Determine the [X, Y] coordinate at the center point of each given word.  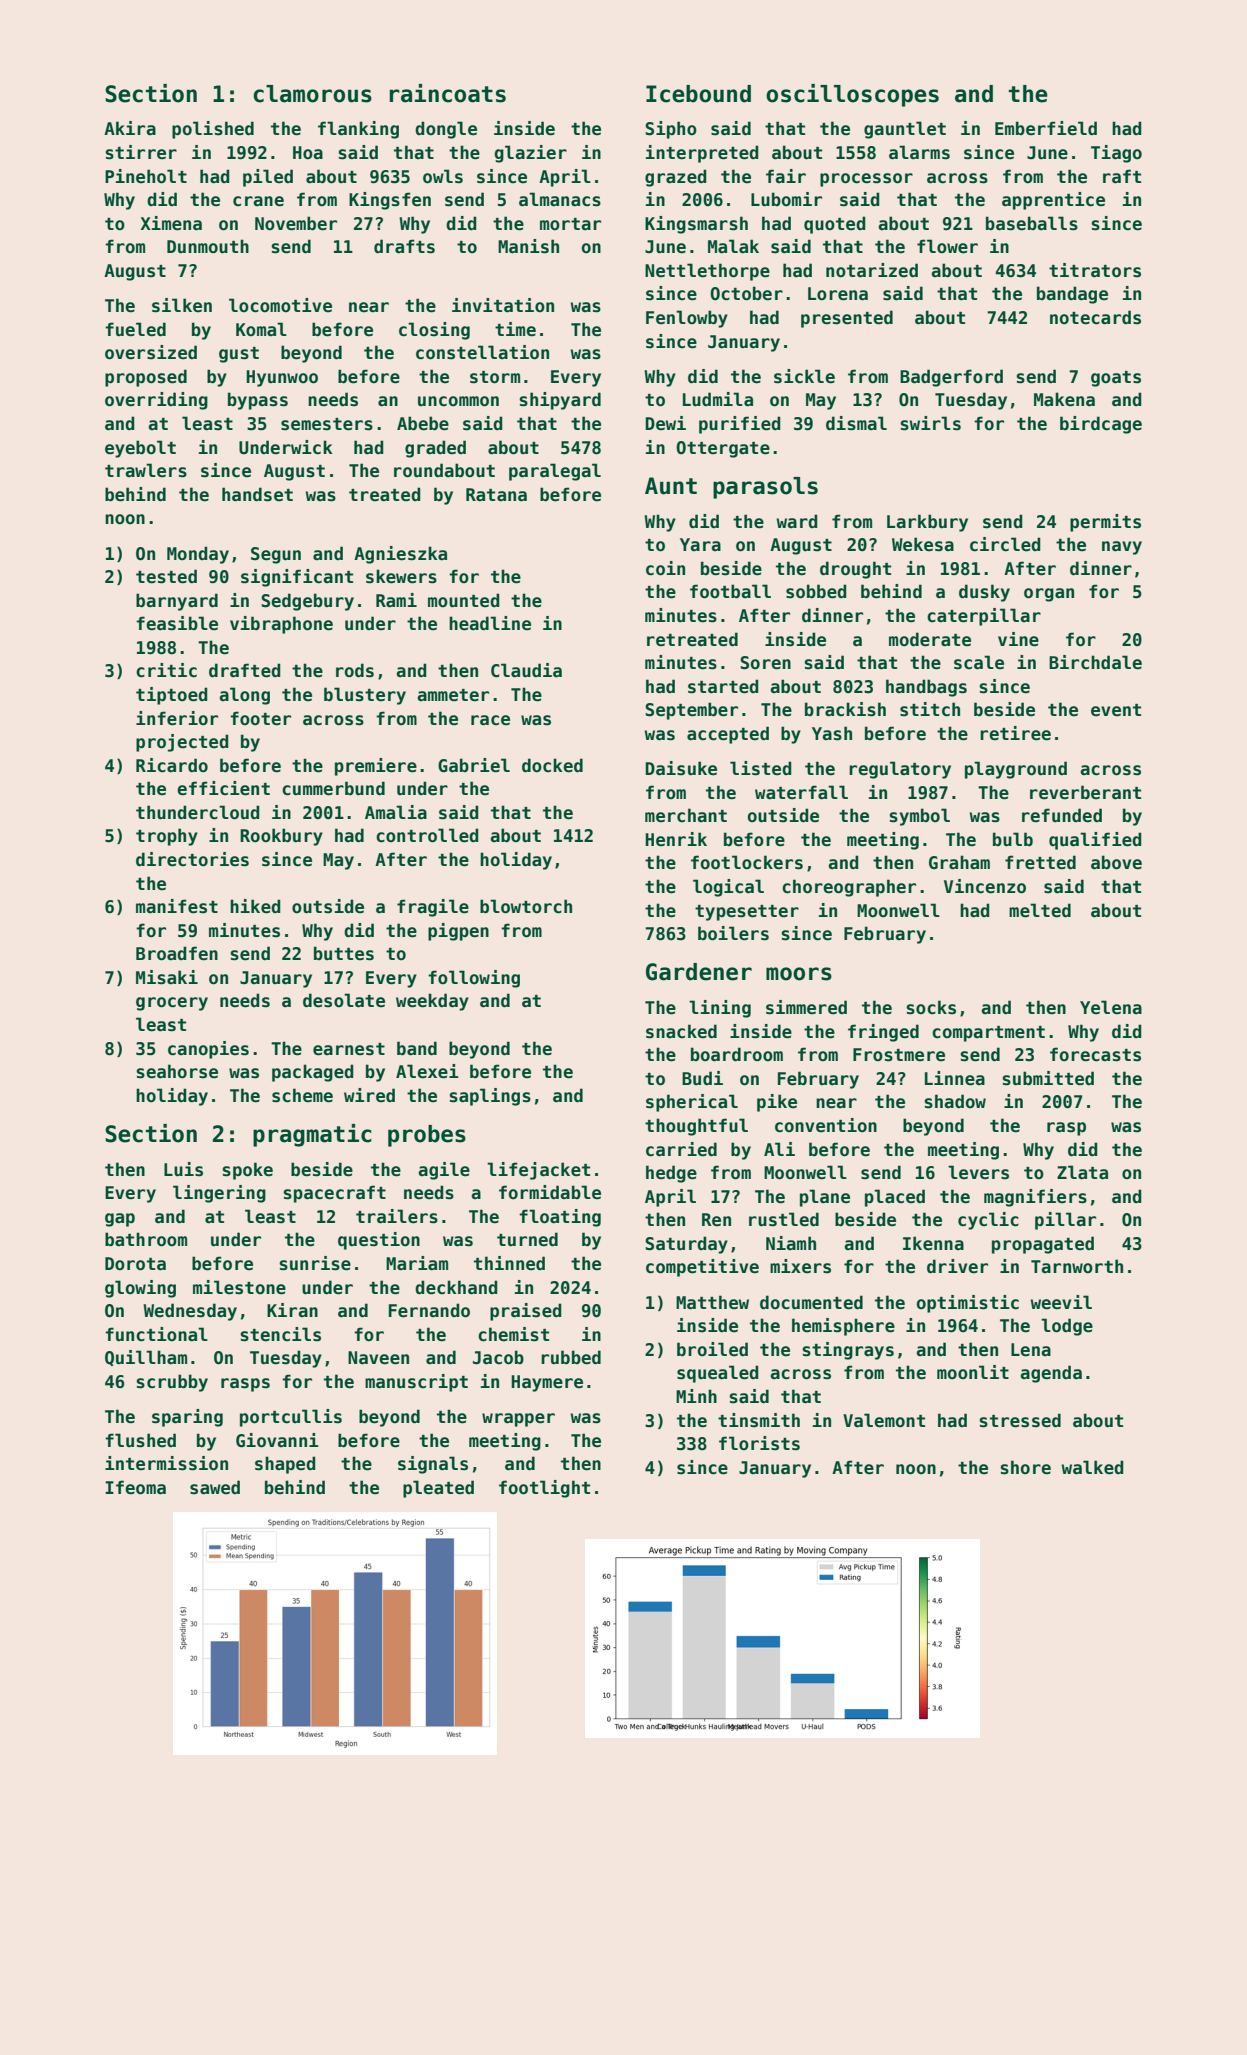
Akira [130, 128]
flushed [140, 1440]
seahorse [177, 1071]
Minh [696, 1396]
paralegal [555, 472]
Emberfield [1046, 128]
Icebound [698, 94]
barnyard [177, 602]
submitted [1048, 1078]
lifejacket [538, 1171]
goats [1116, 379]
